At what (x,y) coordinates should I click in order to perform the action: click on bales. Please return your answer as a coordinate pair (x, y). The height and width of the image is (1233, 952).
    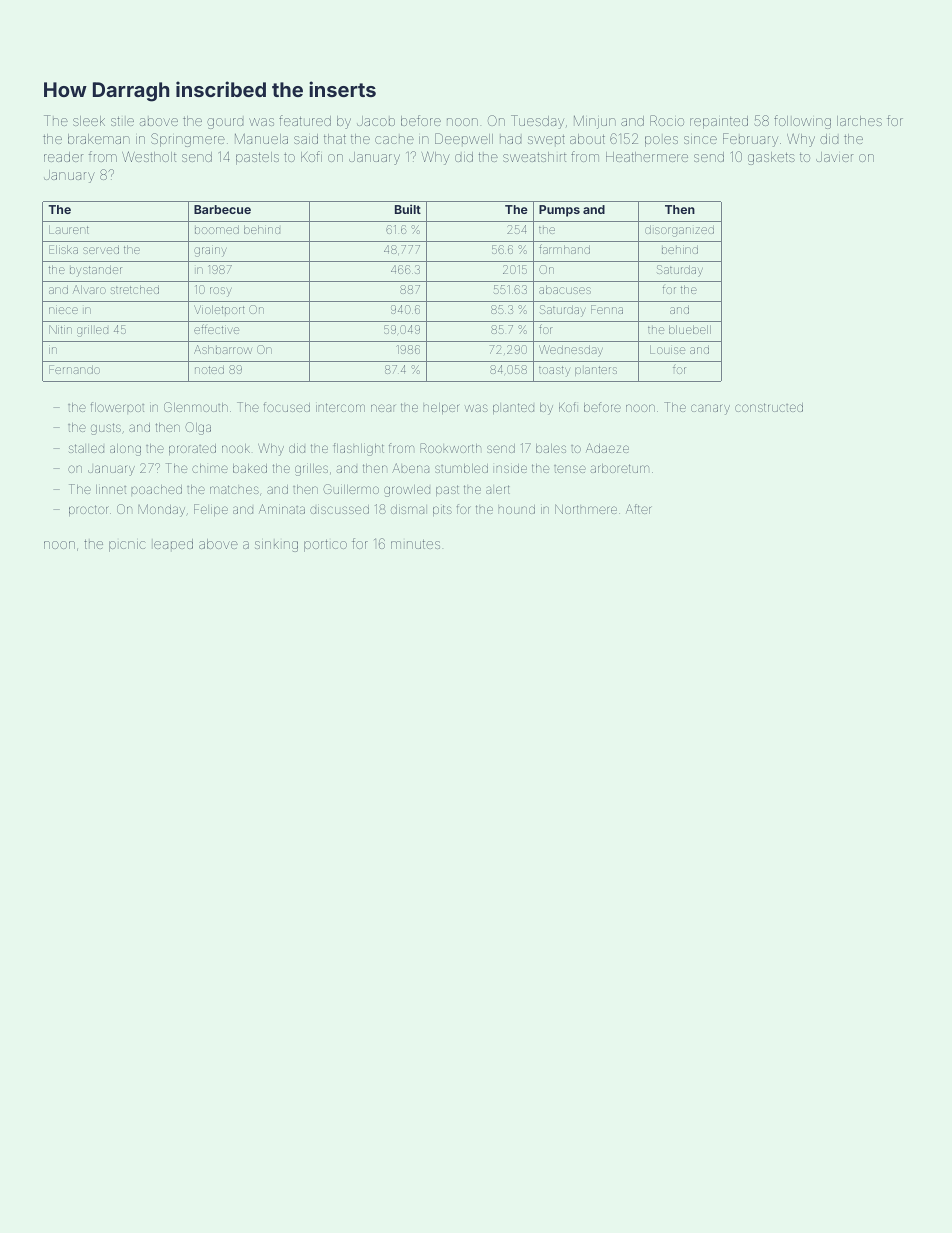
    Looking at the image, I should click on (551, 448).
